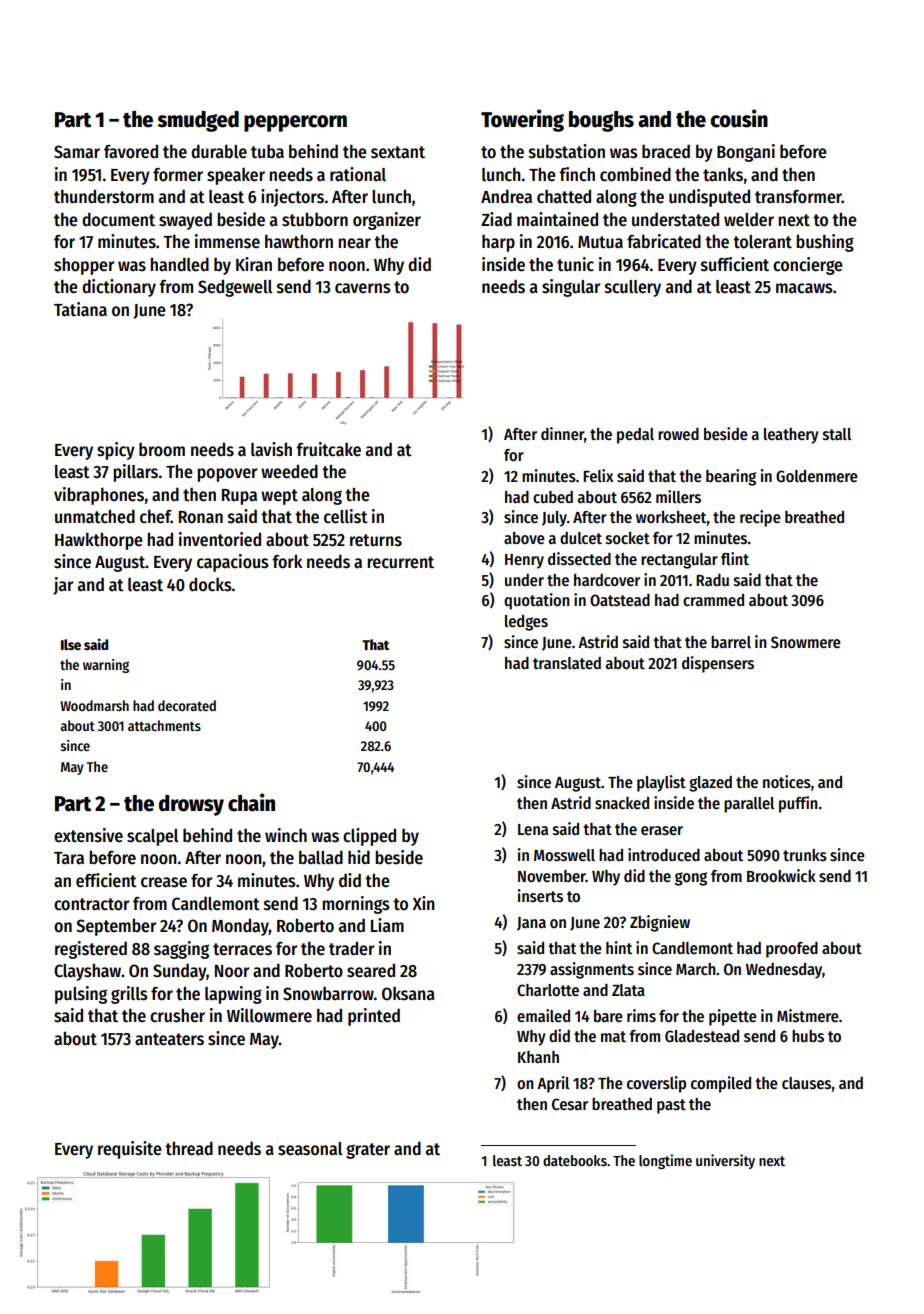 This document has height=1314, width=924. What do you see at coordinates (400, 562) in the document?
I see `recurrent` at bounding box center [400, 562].
